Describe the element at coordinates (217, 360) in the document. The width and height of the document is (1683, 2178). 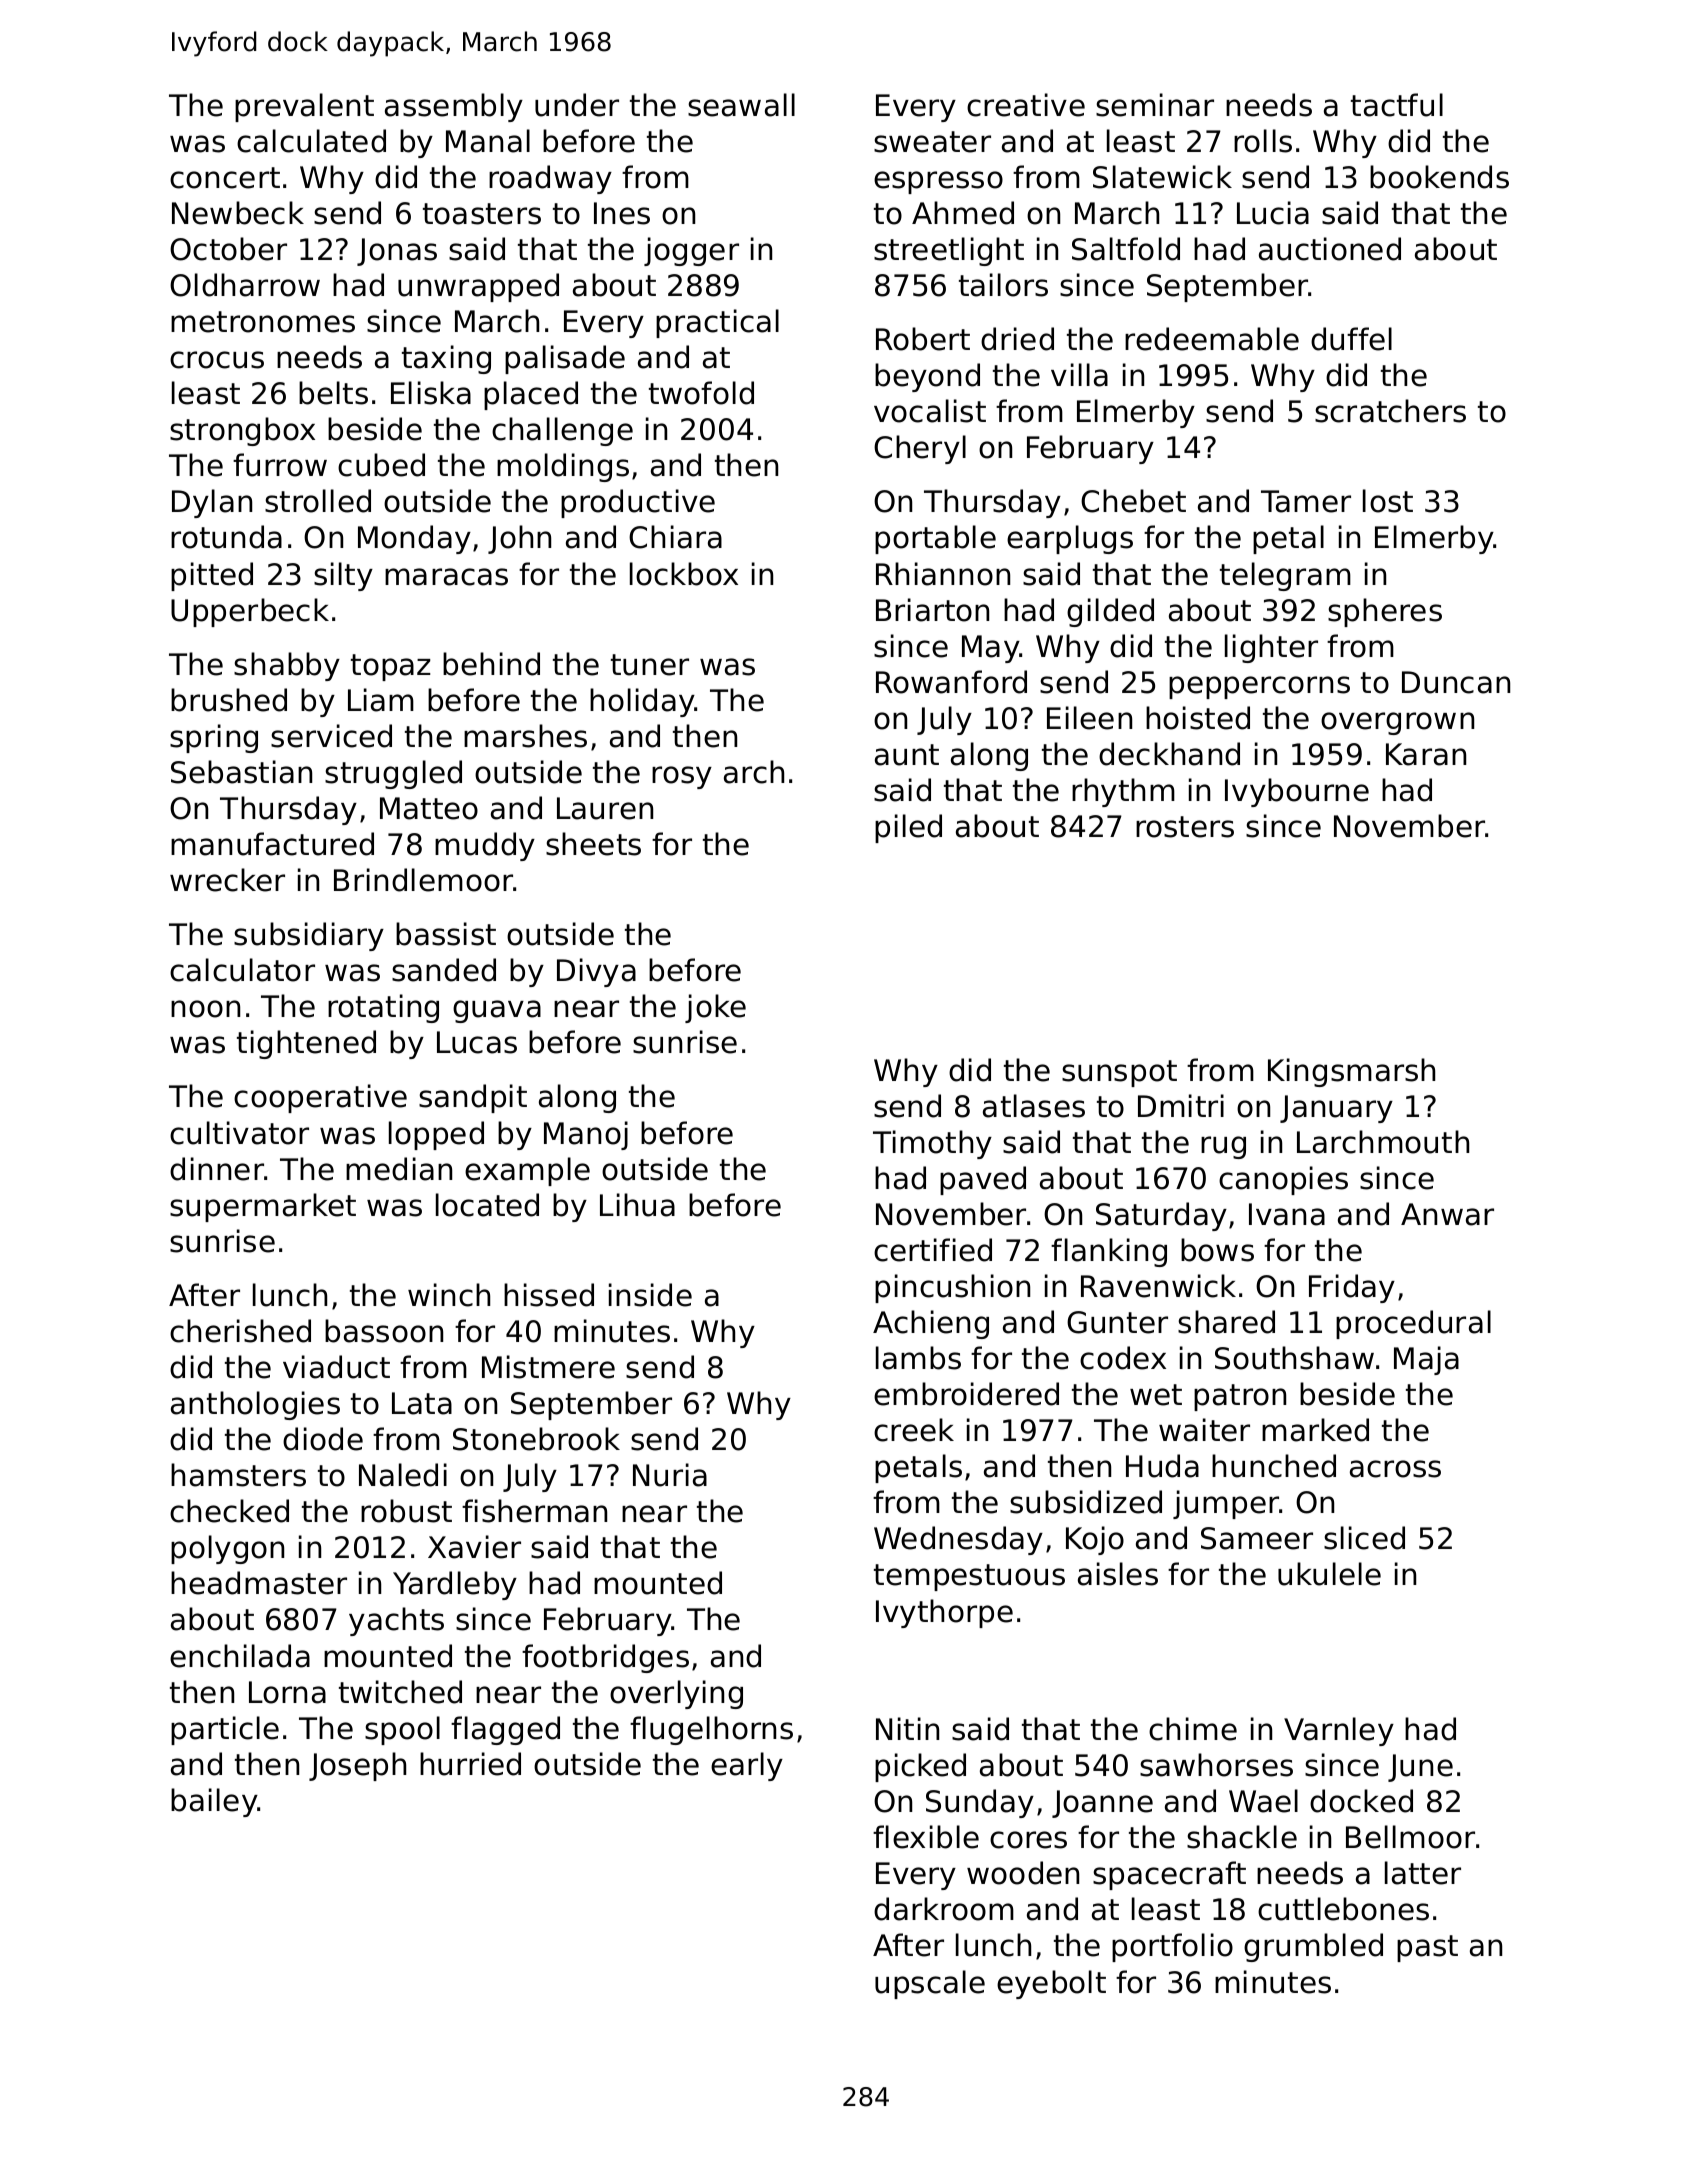
I see `crocus` at that location.
